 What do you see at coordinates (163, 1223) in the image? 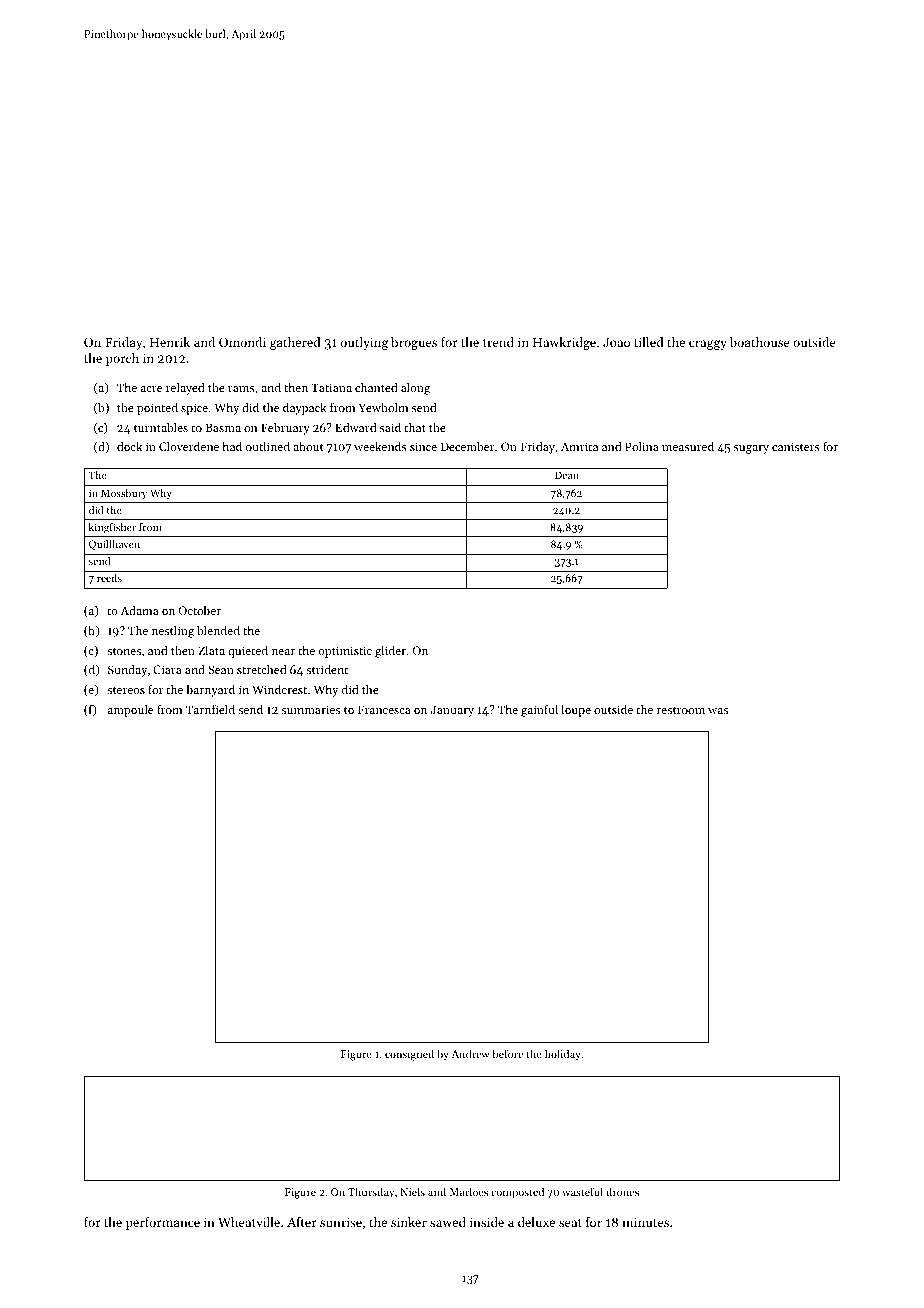
I see `performance` at bounding box center [163, 1223].
